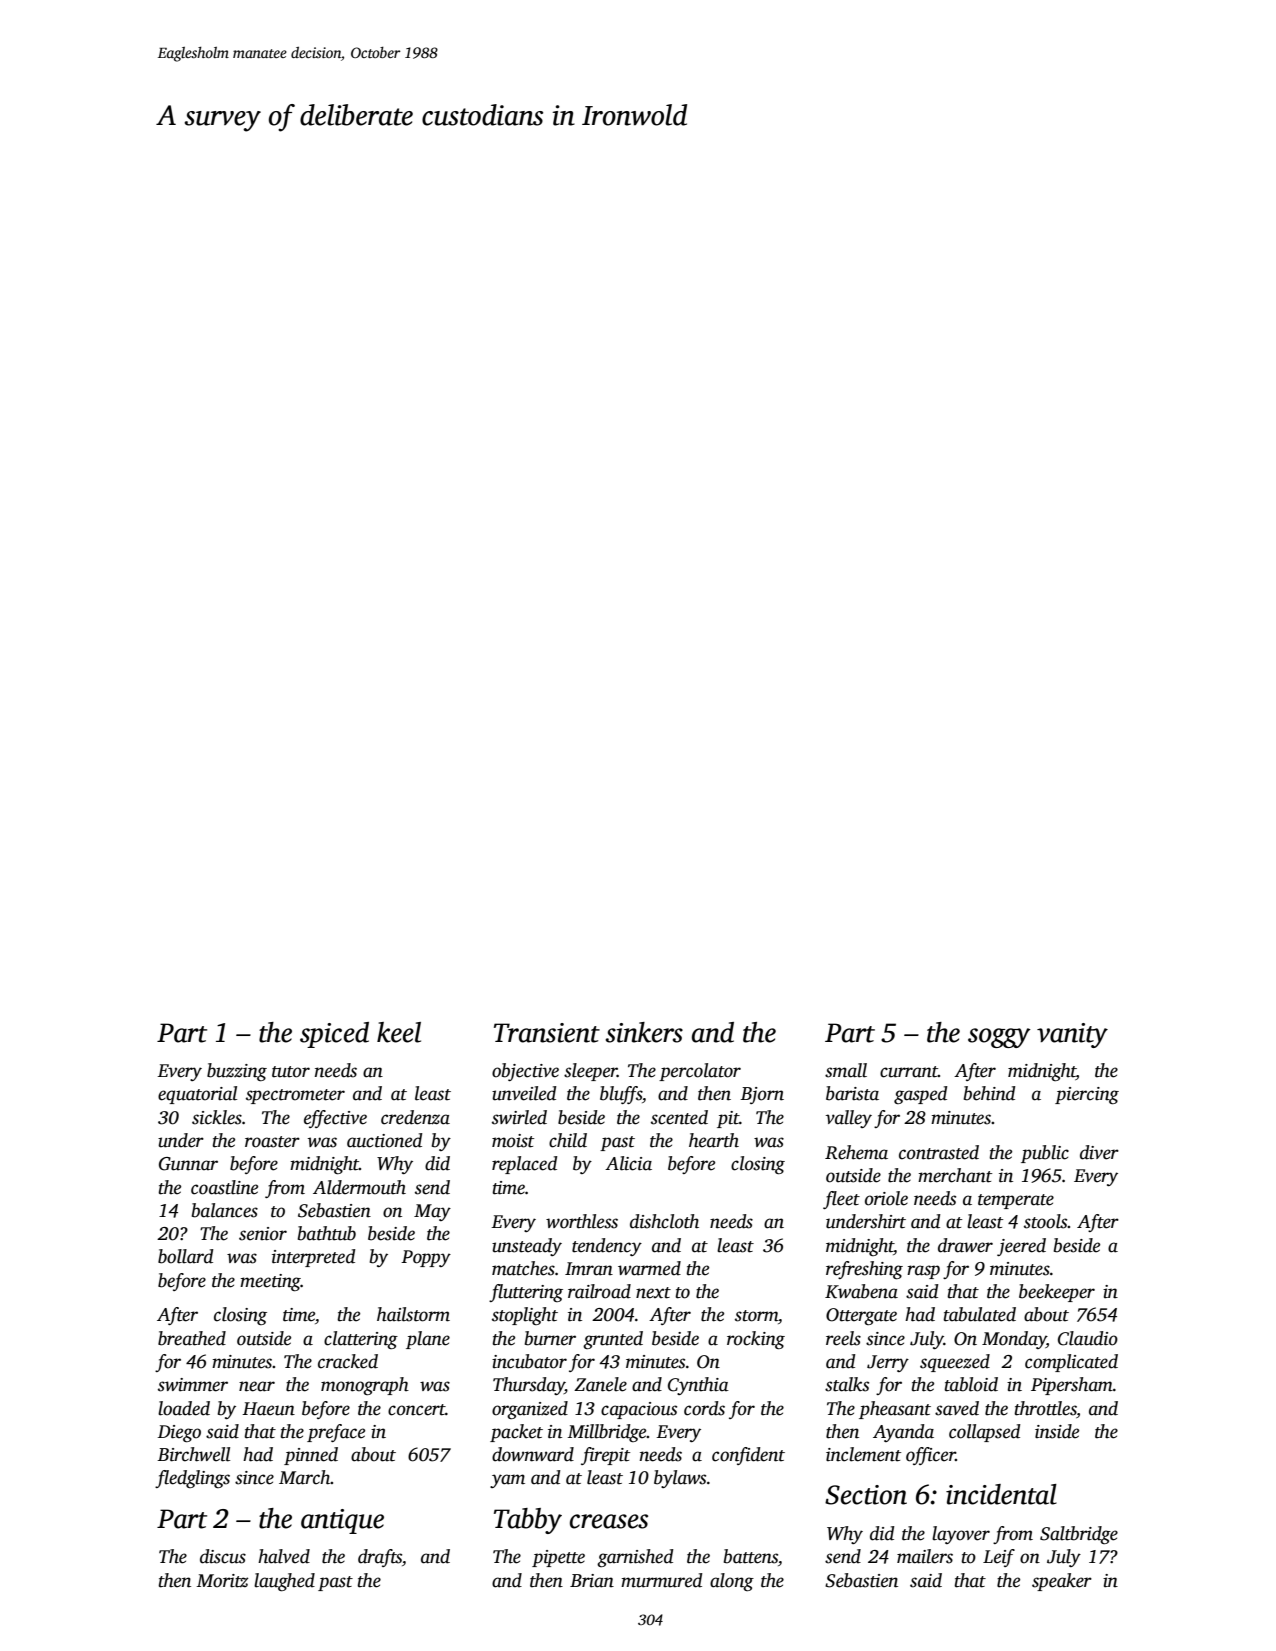 The width and height of the page is (1276, 1651). Describe the element at coordinates (628, 1163) in the page. I see `Alicia` at that location.
